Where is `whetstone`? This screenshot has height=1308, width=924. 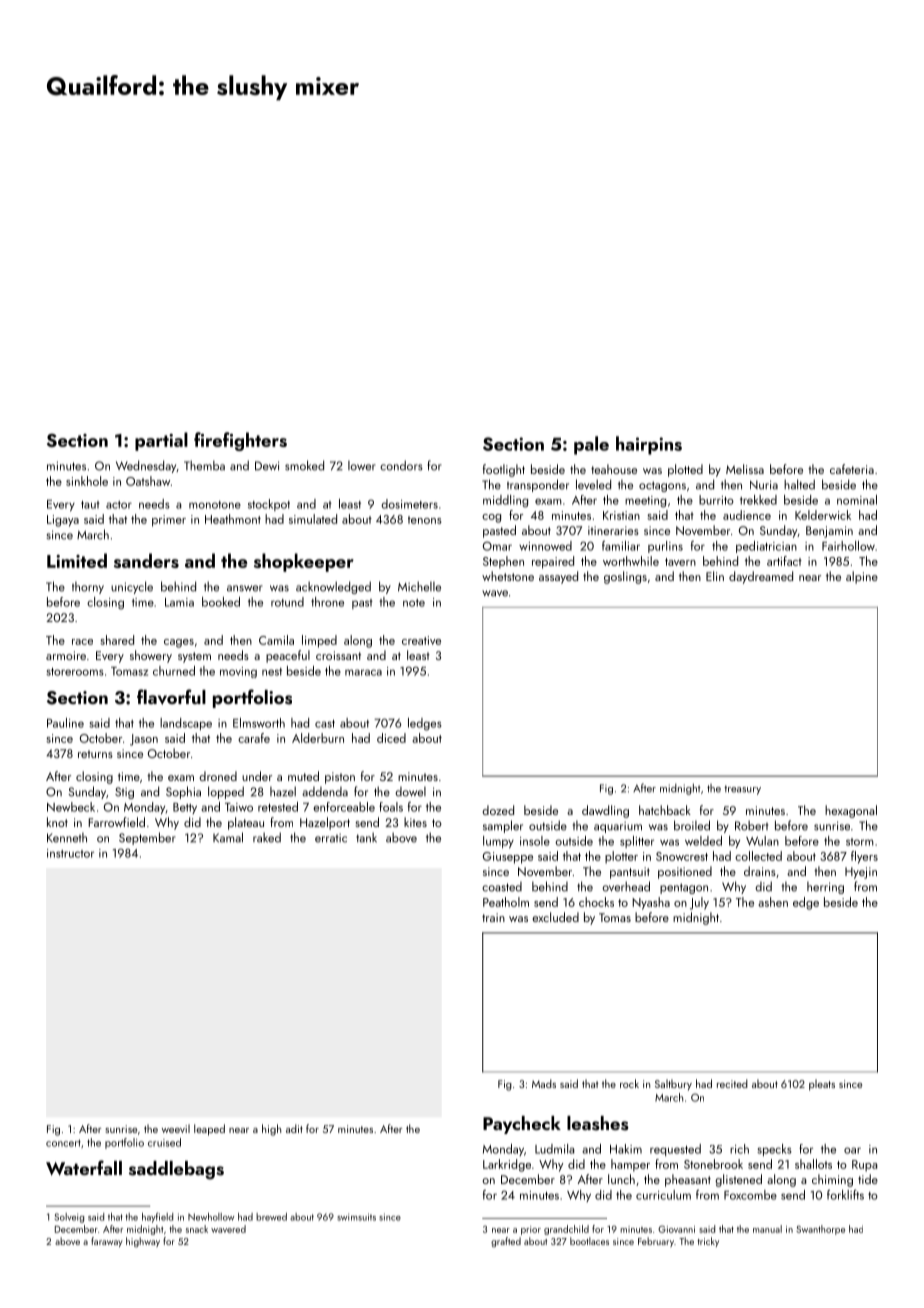 whetstone is located at coordinates (508, 576).
